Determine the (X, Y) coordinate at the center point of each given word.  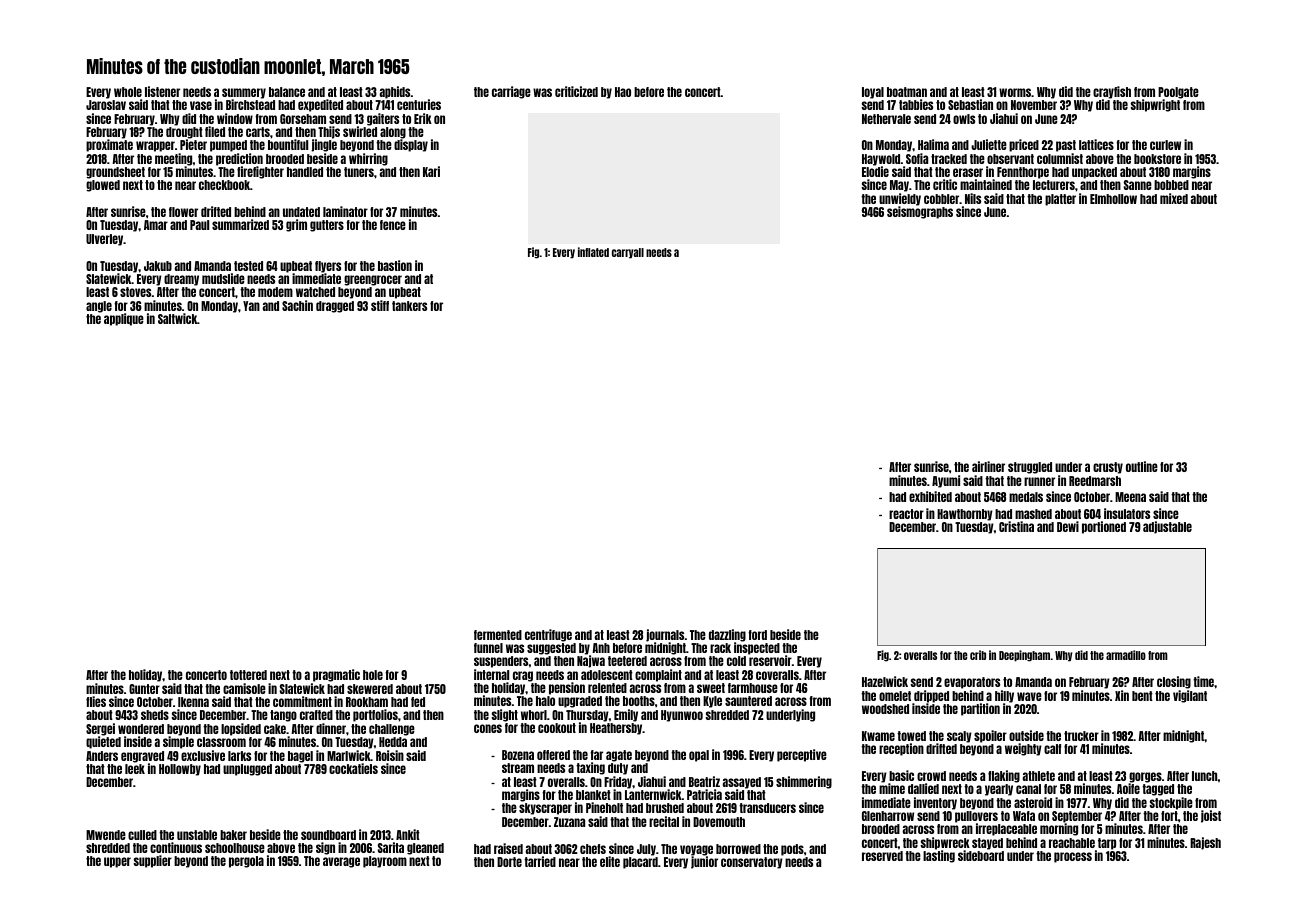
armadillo (1126, 655)
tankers (409, 306)
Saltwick (177, 318)
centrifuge (548, 635)
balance (287, 92)
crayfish (1112, 92)
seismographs (920, 212)
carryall (628, 253)
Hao (623, 92)
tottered (248, 675)
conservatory (752, 863)
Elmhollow (1113, 199)
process (1073, 857)
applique (124, 319)
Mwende (106, 835)
